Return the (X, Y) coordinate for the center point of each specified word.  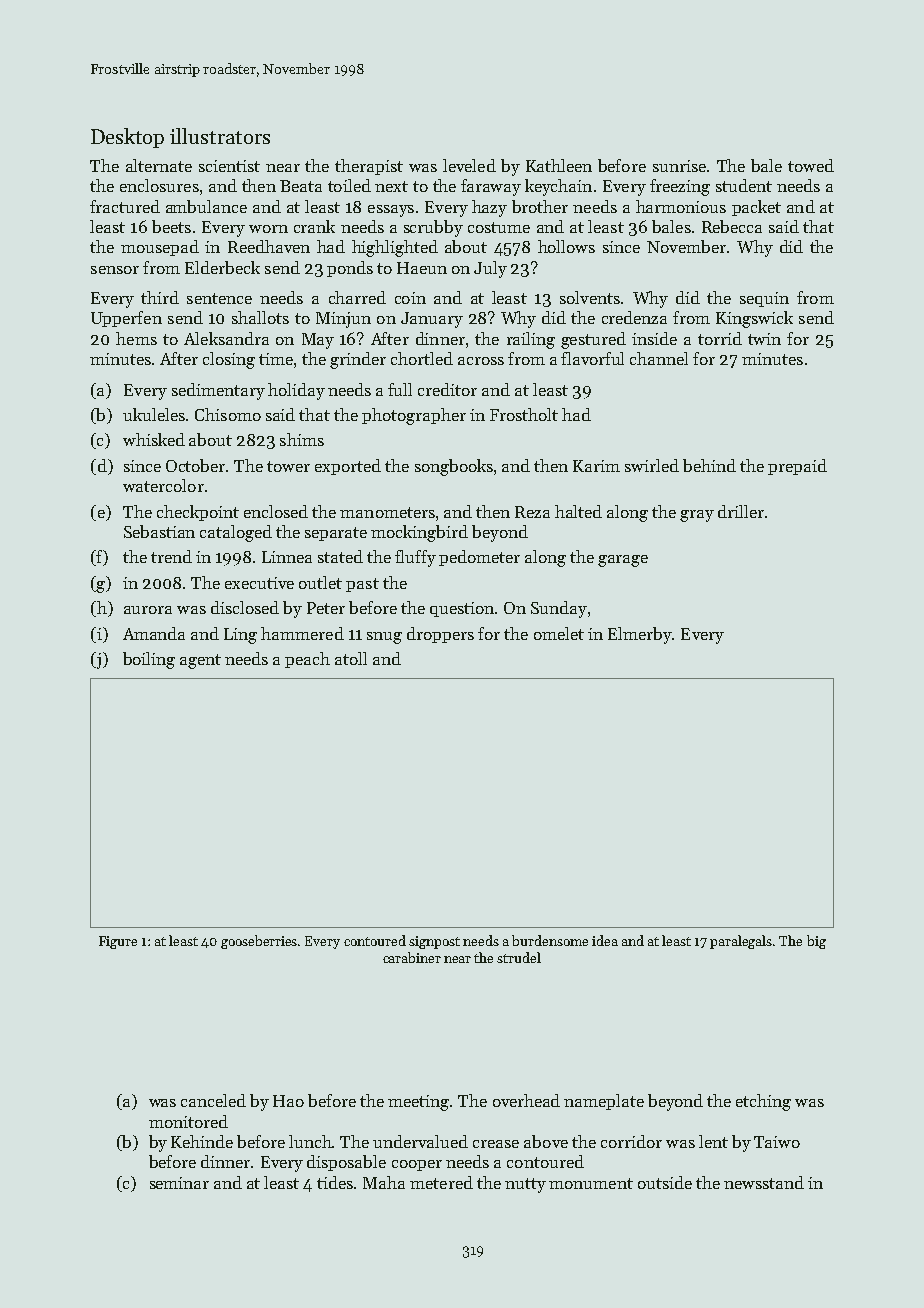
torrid (720, 338)
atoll (351, 658)
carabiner (412, 957)
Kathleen (559, 165)
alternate (159, 165)
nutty (525, 1185)
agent (200, 661)
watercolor (163, 485)
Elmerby (640, 635)
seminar (179, 1183)
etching (763, 1102)
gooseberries (260, 942)
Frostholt (524, 414)
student (744, 185)
